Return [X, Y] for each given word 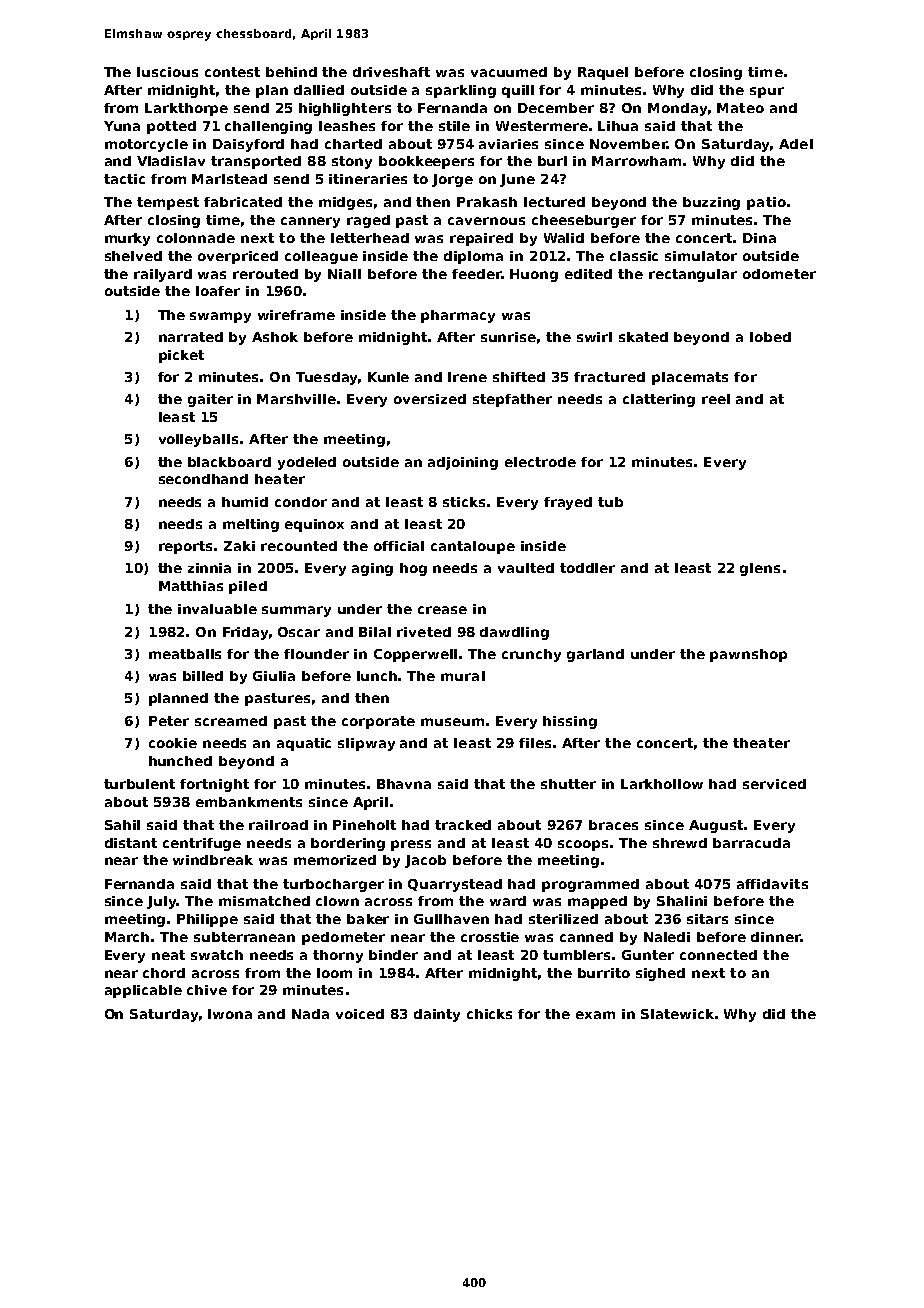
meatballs [185, 654]
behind [291, 72]
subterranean [244, 937]
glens [760, 569]
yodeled [307, 463]
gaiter [210, 400]
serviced [774, 784]
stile [454, 126]
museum [452, 722]
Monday [677, 109]
